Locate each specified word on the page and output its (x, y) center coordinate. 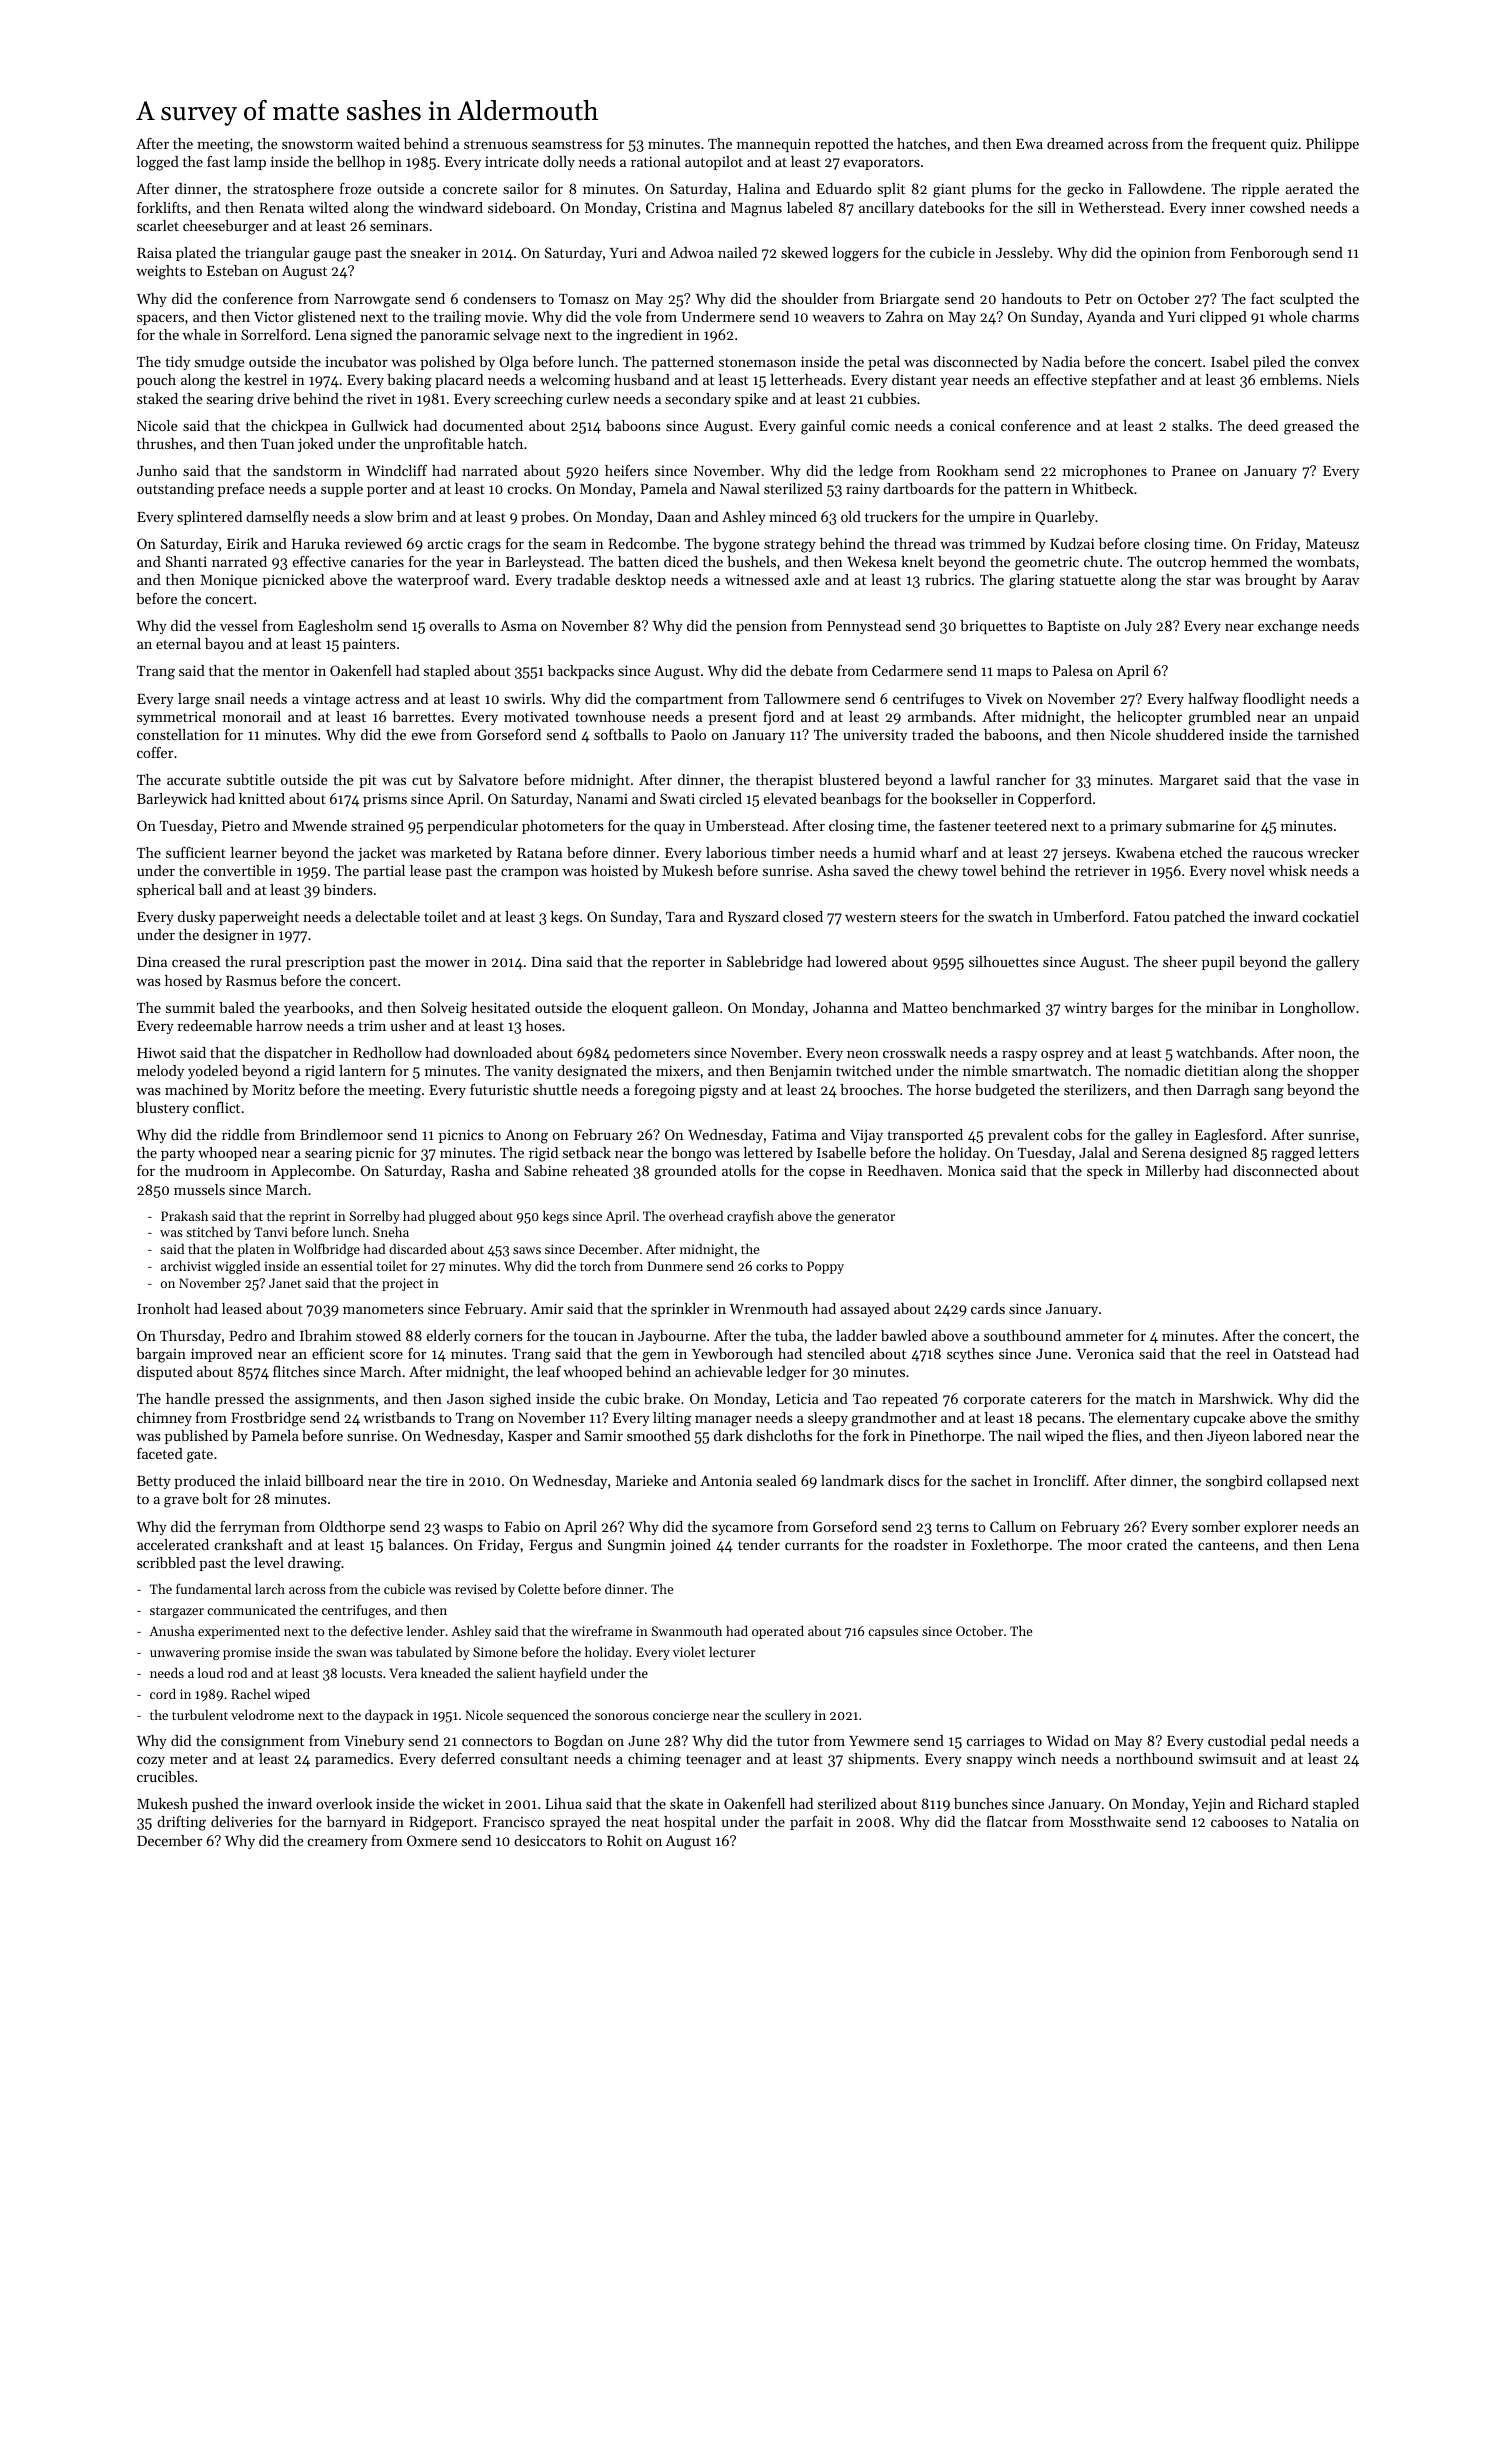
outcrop (1181, 564)
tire (437, 1480)
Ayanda (1111, 318)
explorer (1271, 1528)
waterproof (433, 581)
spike (751, 400)
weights (161, 272)
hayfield (563, 1674)
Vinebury (374, 1742)
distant (914, 379)
